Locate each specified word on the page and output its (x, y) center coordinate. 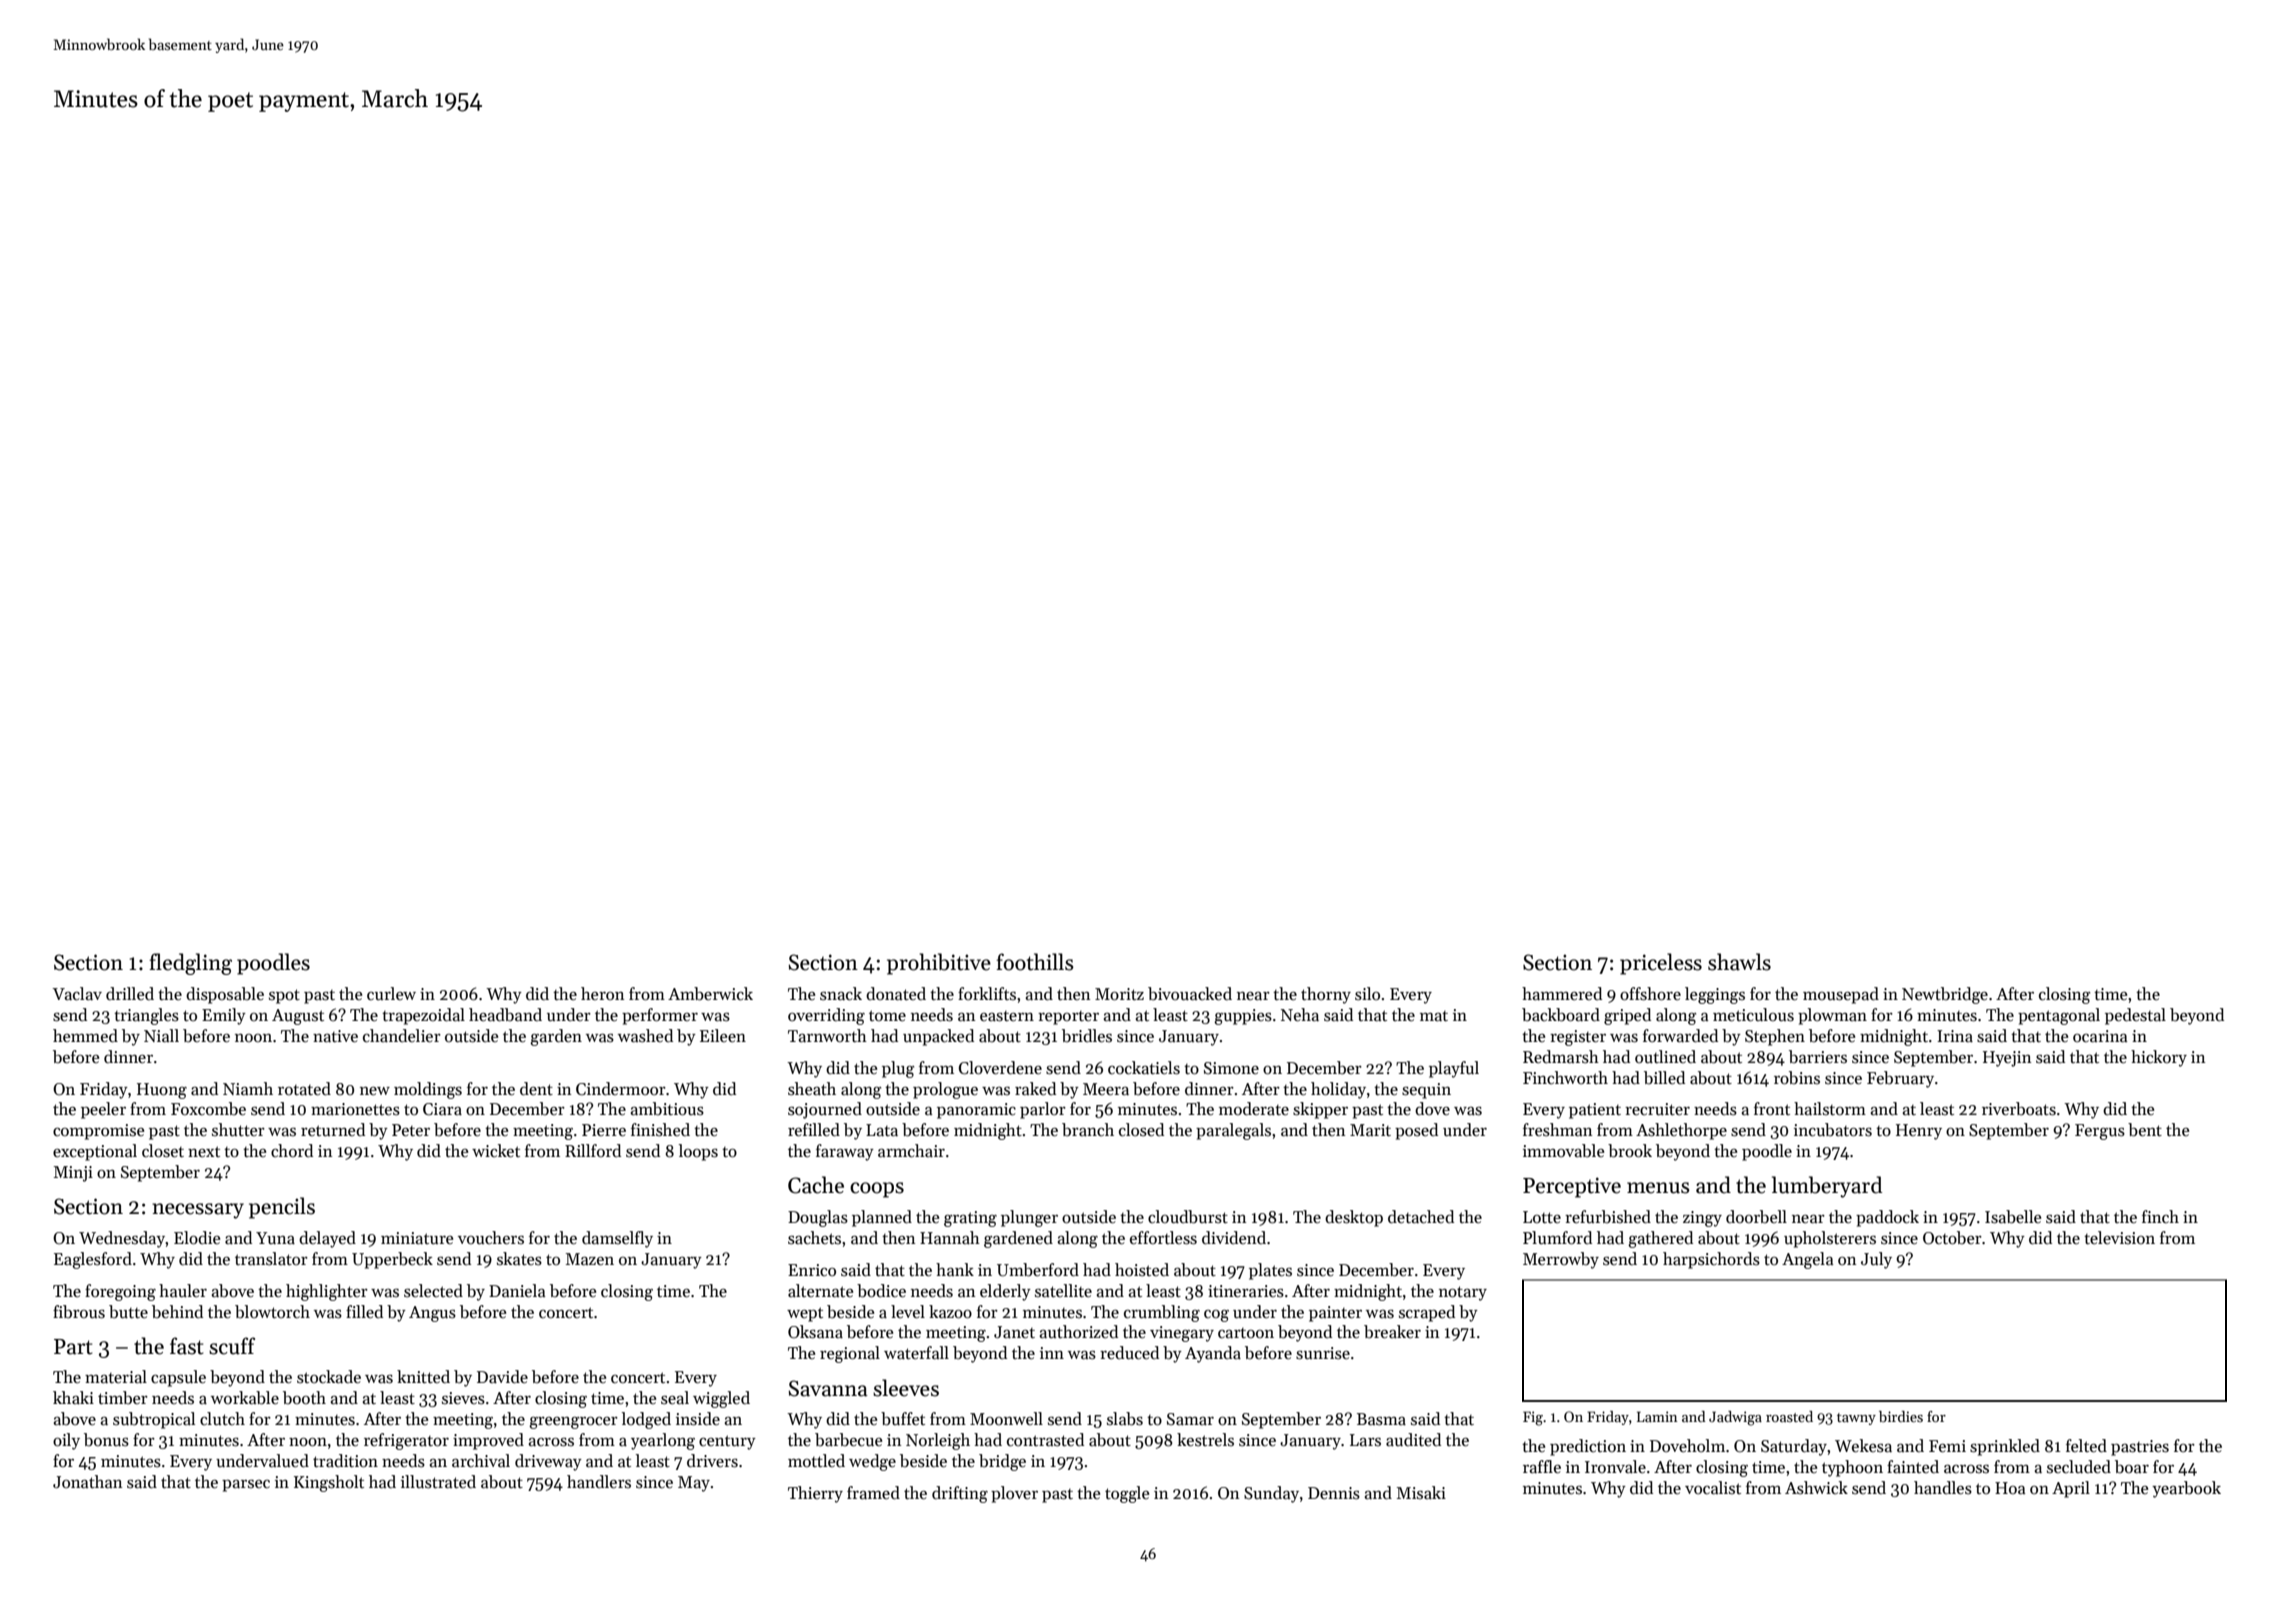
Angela (1808, 1260)
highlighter (327, 1292)
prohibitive (939, 964)
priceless (1661, 964)
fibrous (79, 1312)
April (2071, 1489)
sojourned (825, 1110)
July (1876, 1260)
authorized (1078, 1332)
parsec (246, 1486)
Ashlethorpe (1681, 1131)
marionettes (355, 1109)
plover (1014, 1494)
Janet (1014, 1332)
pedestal (2135, 1016)
